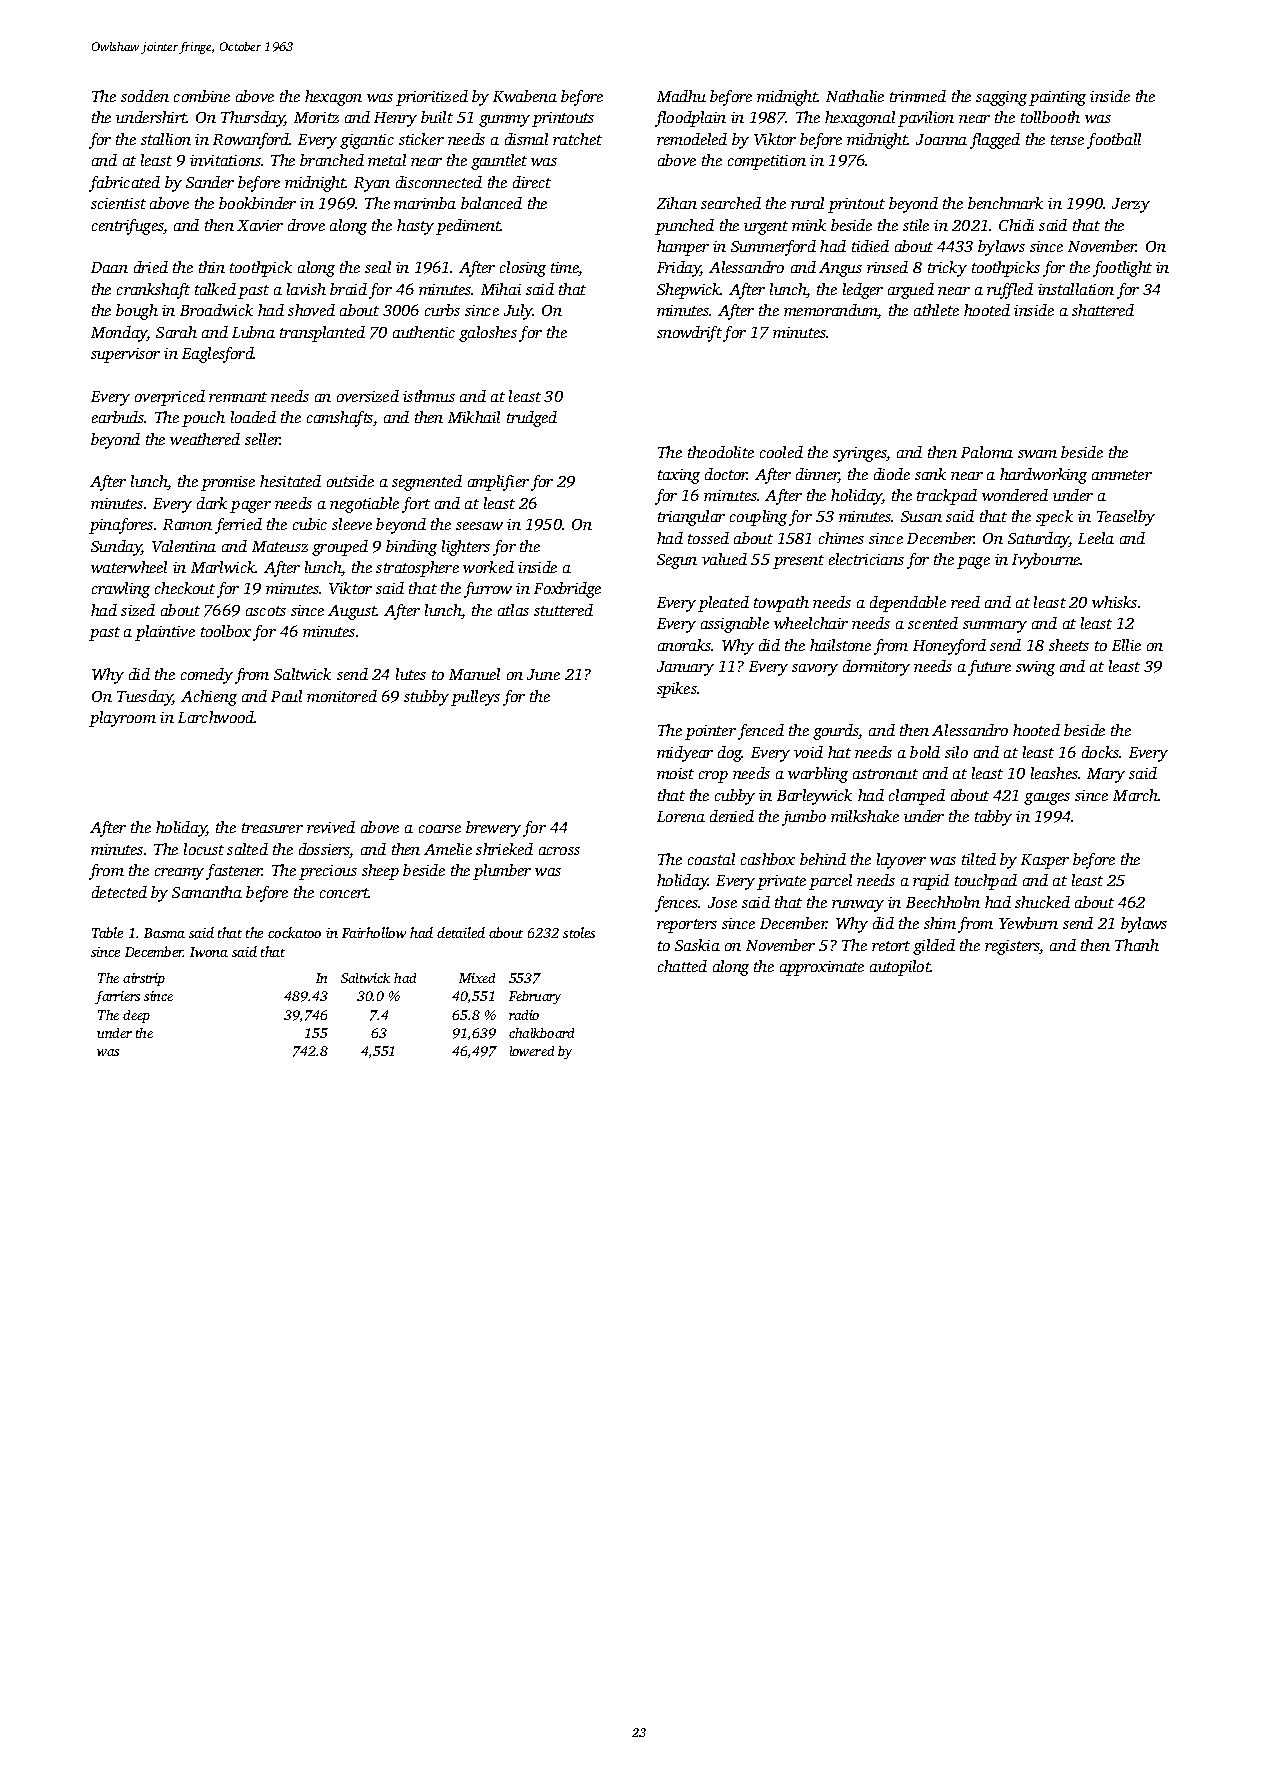  Describe the element at coordinates (1136, 795) in the document. I see `March` at that location.
